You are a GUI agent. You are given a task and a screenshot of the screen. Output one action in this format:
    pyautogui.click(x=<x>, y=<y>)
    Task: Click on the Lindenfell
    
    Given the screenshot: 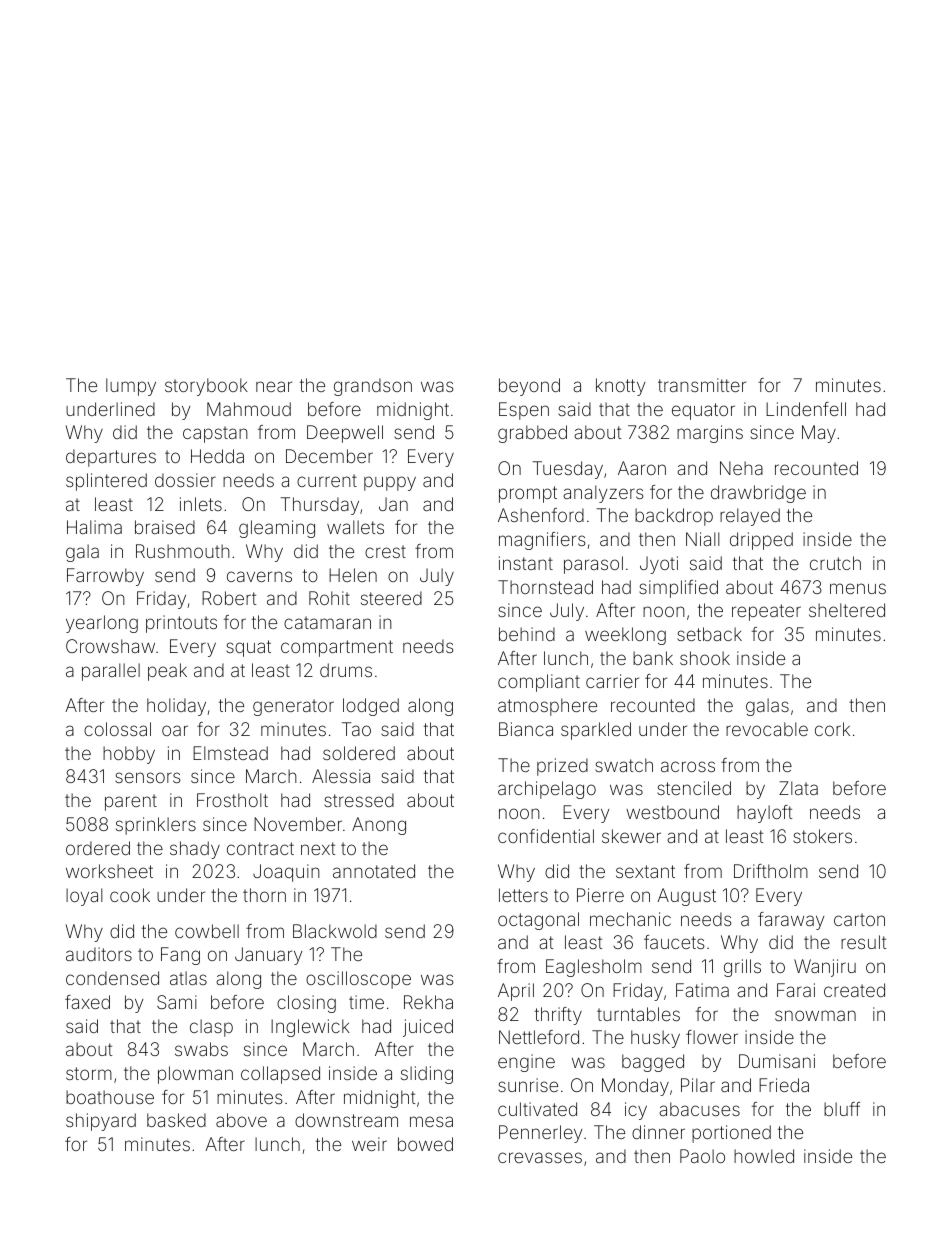 What is the action you would take?
    pyautogui.click(x=806, y=409)
